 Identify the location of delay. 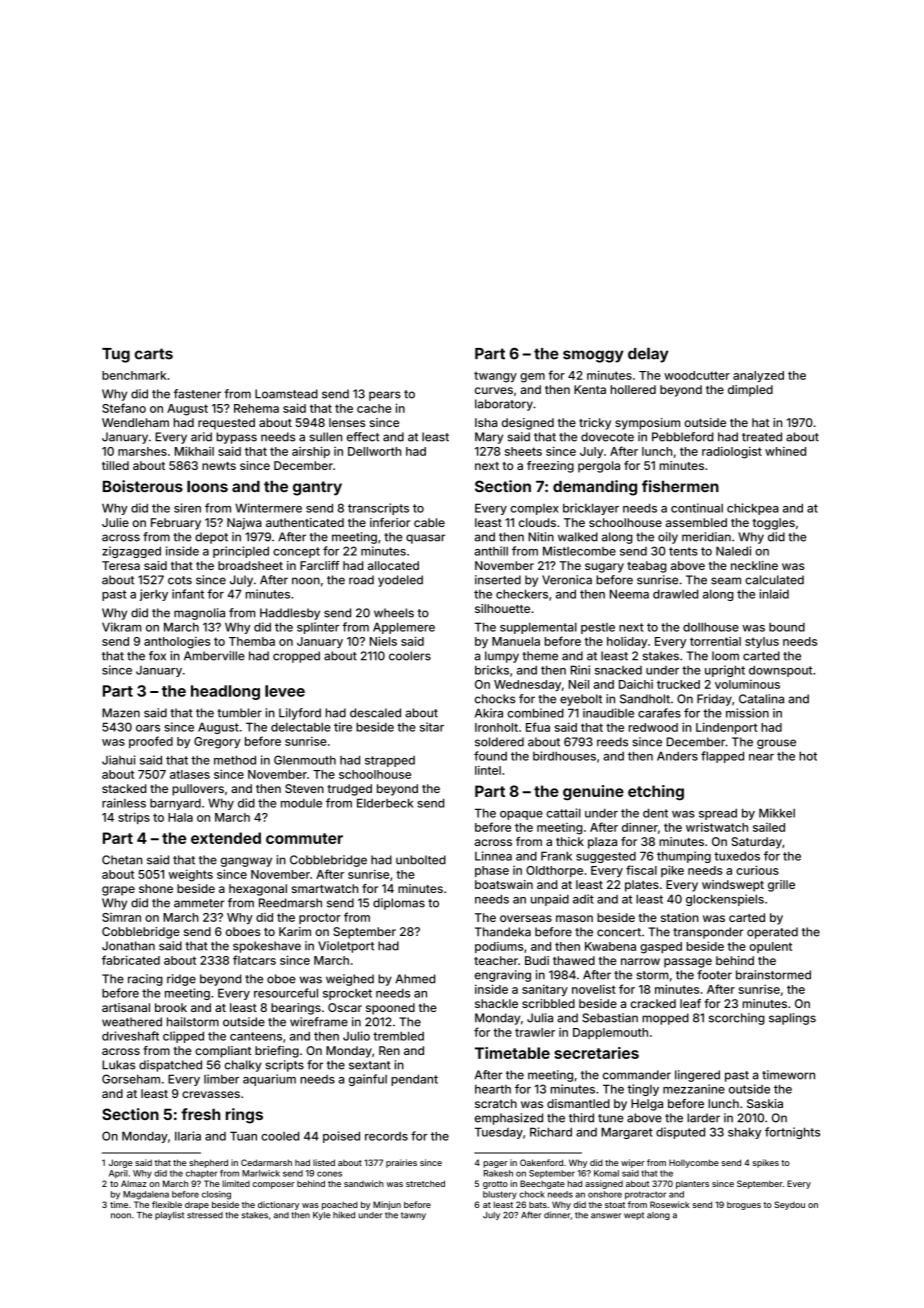
(648, 355).
